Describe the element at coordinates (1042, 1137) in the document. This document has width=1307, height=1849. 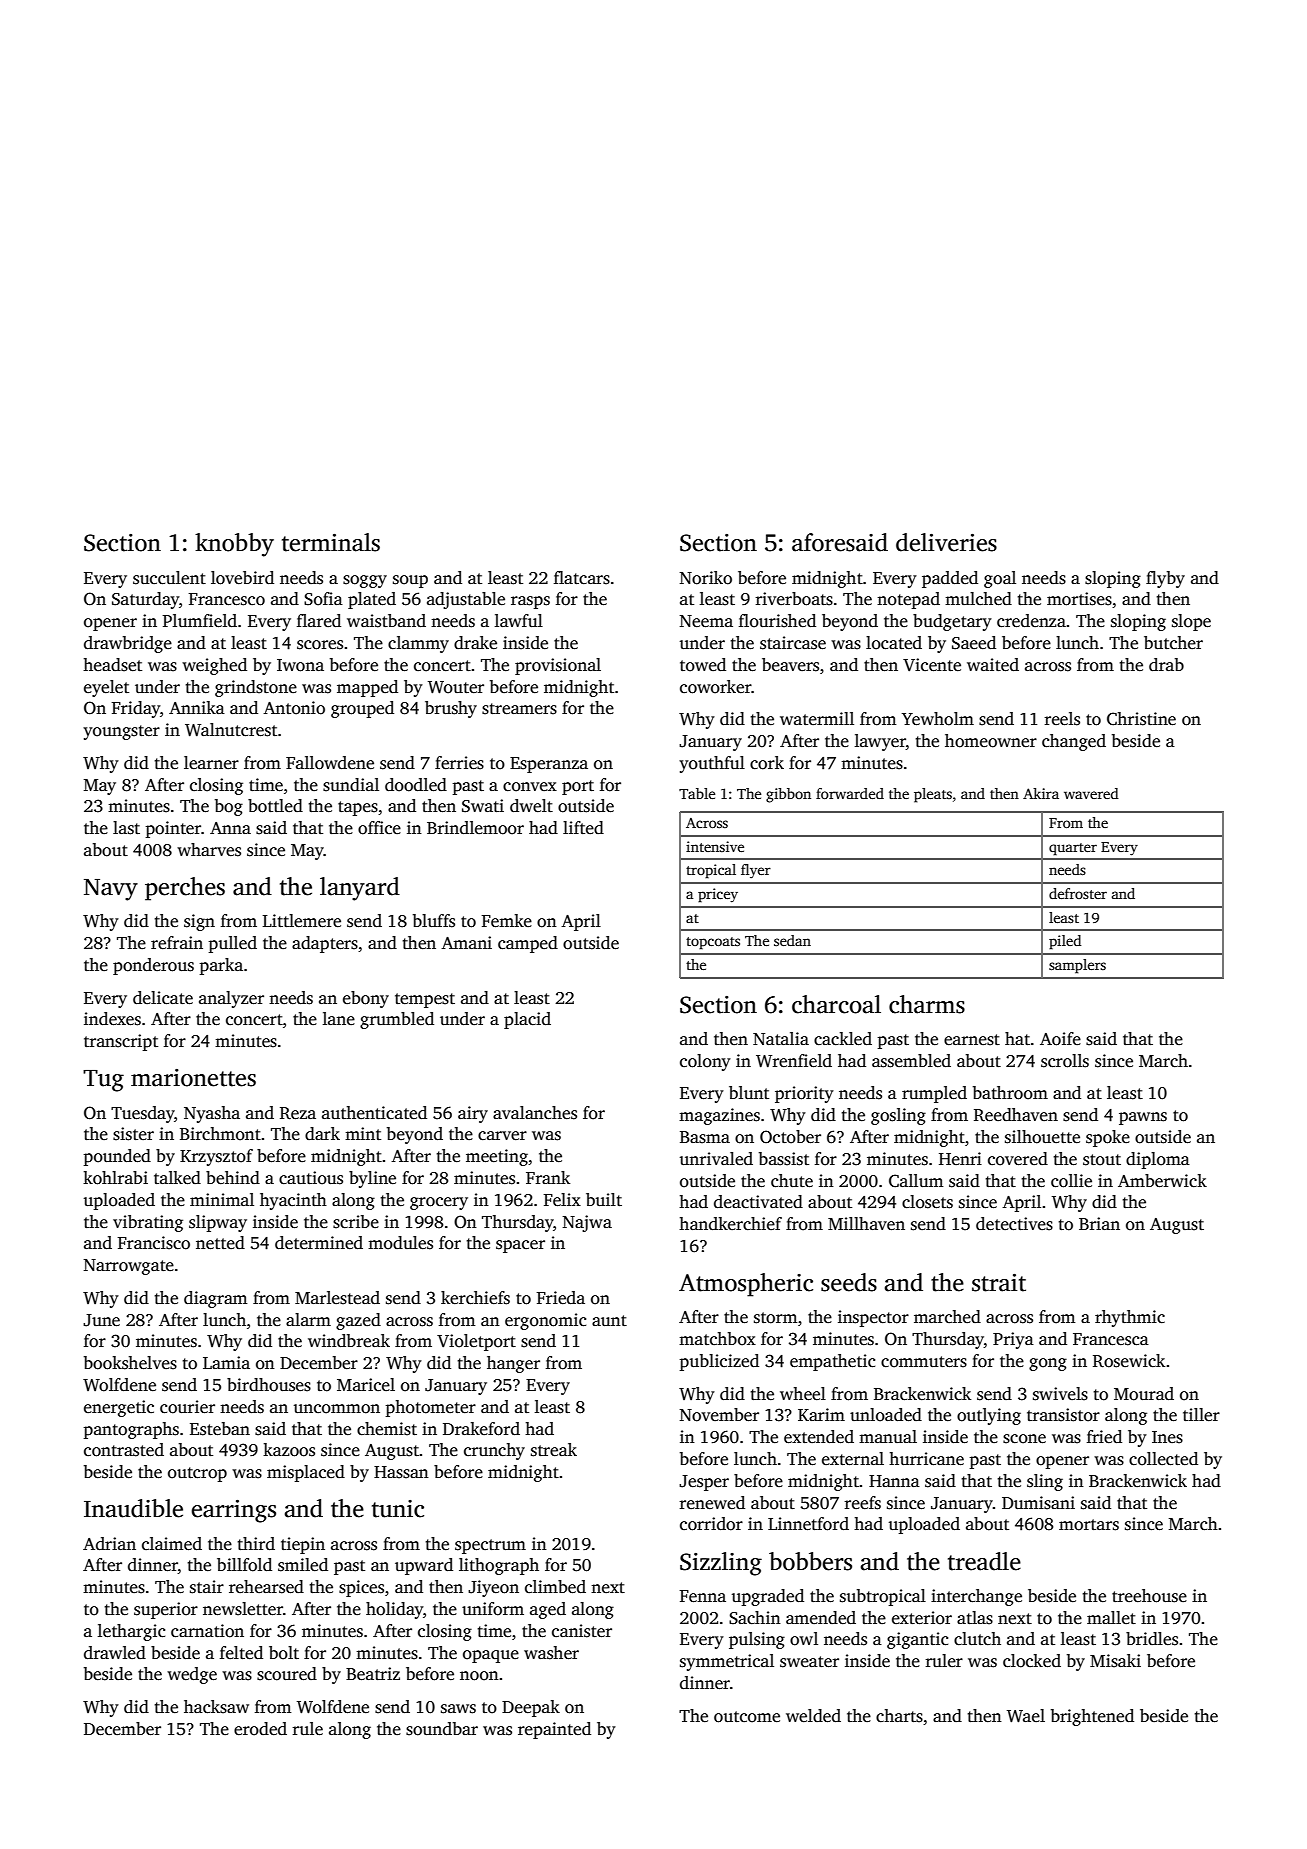
I see `silhouette` at that location.
